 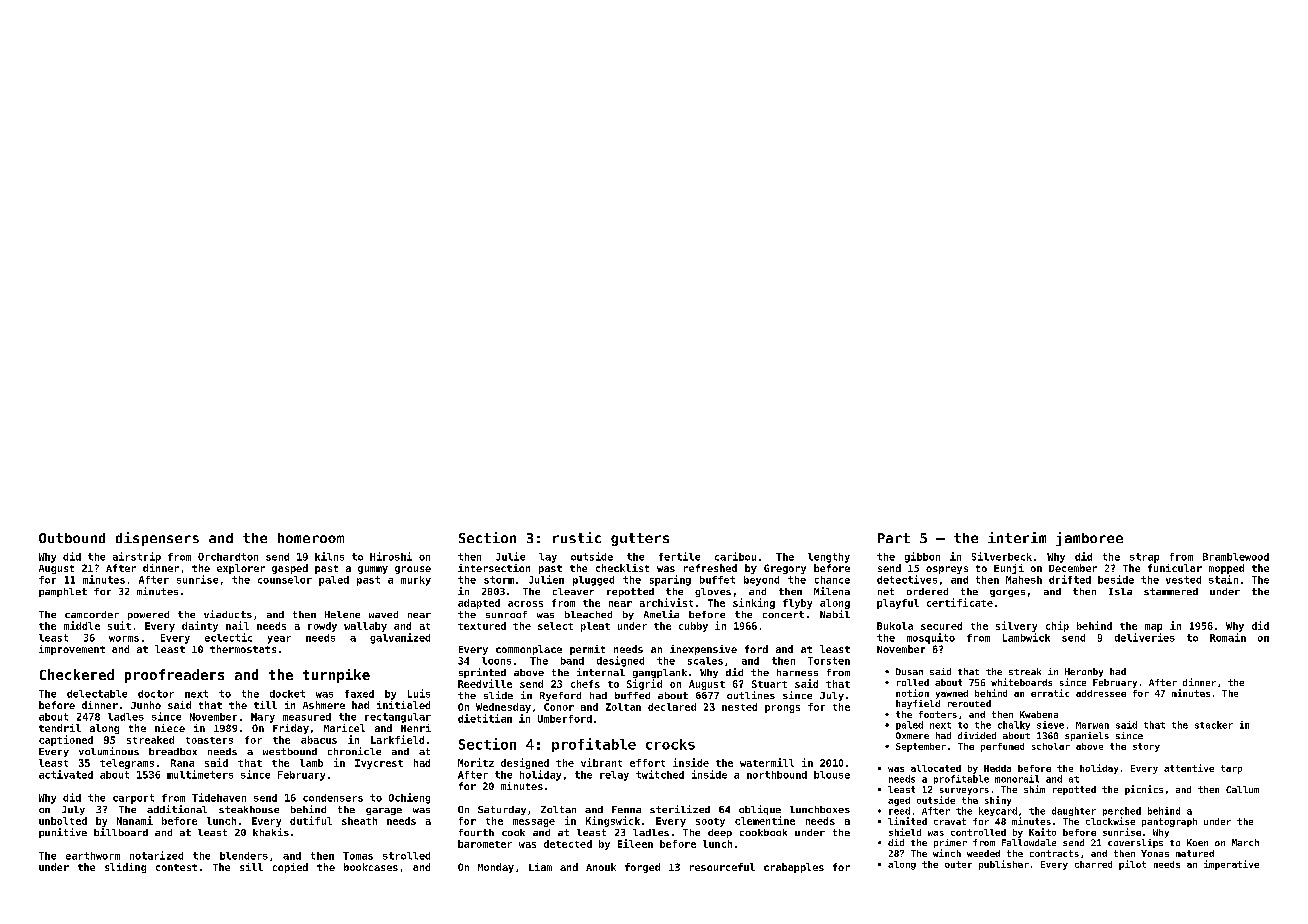 What do you see at coordinates (1089, 539) in the image?
I see `jamboree` at bounding box center [1089, 539].
